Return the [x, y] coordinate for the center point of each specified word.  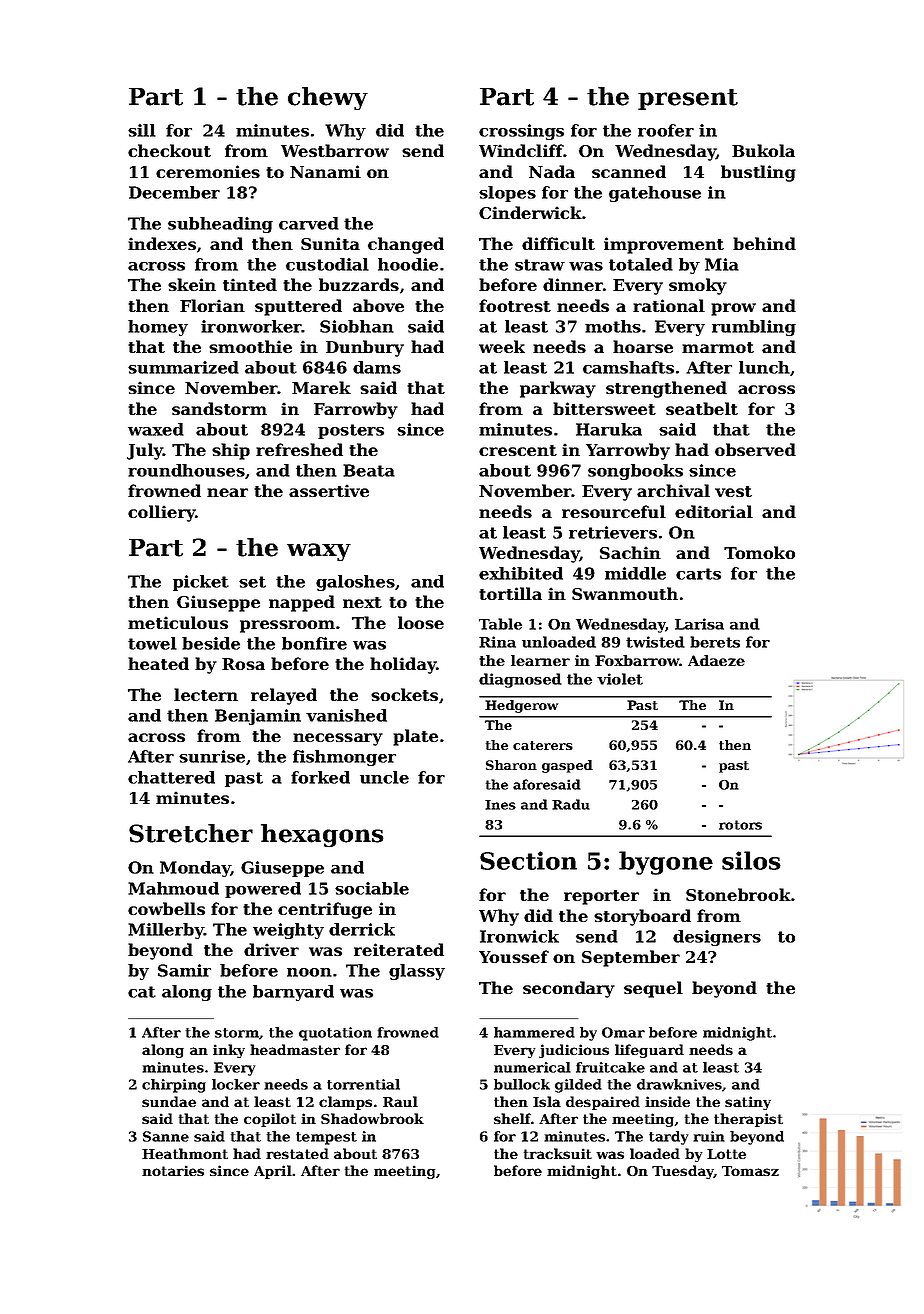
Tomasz [750, 1171]
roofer [666, 130]
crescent [518, 450]
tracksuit [558, 1153]
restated [297, 1153]
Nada [552, 171]
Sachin [630, 552]
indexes [162, 243]
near [227, 492]
